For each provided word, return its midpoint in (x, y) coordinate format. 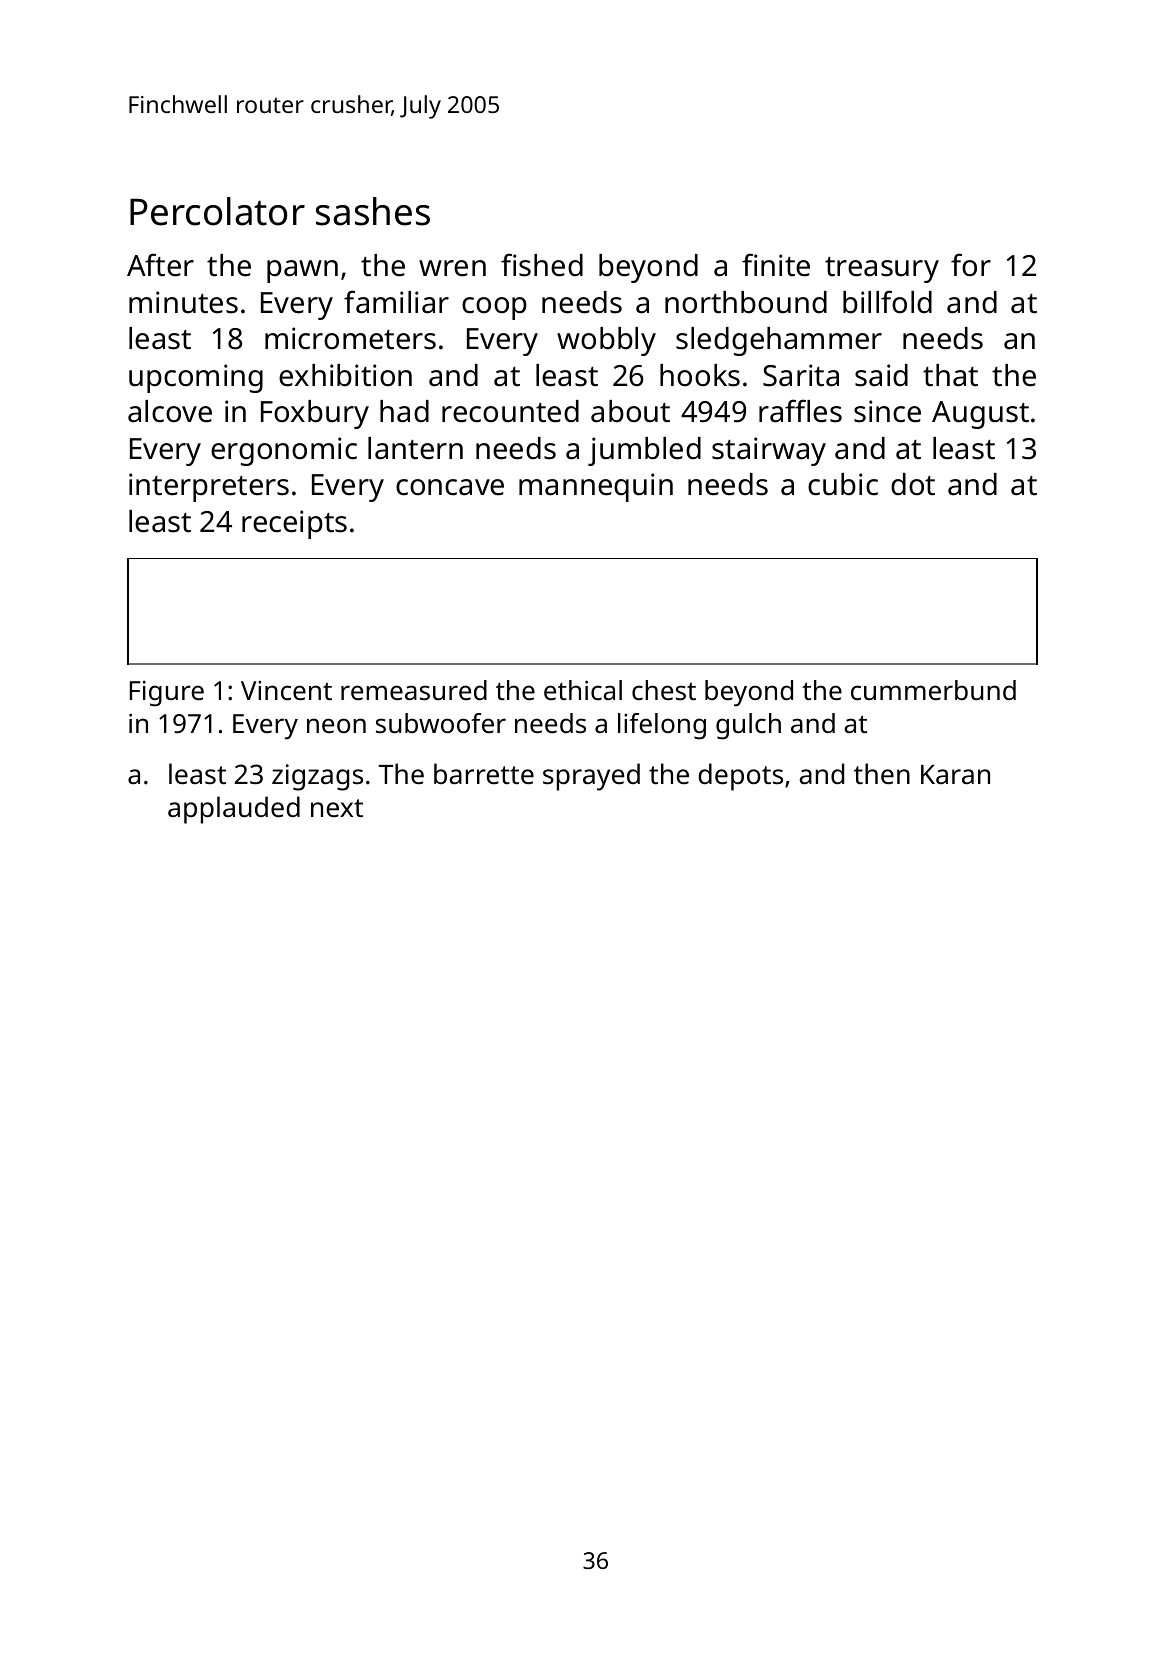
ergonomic (284, 451)
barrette (484, 774)
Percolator (217, 211)
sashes (373, 211)
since (887, 411)
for (971, 265)
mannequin (596, 487)
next (337, 808)
